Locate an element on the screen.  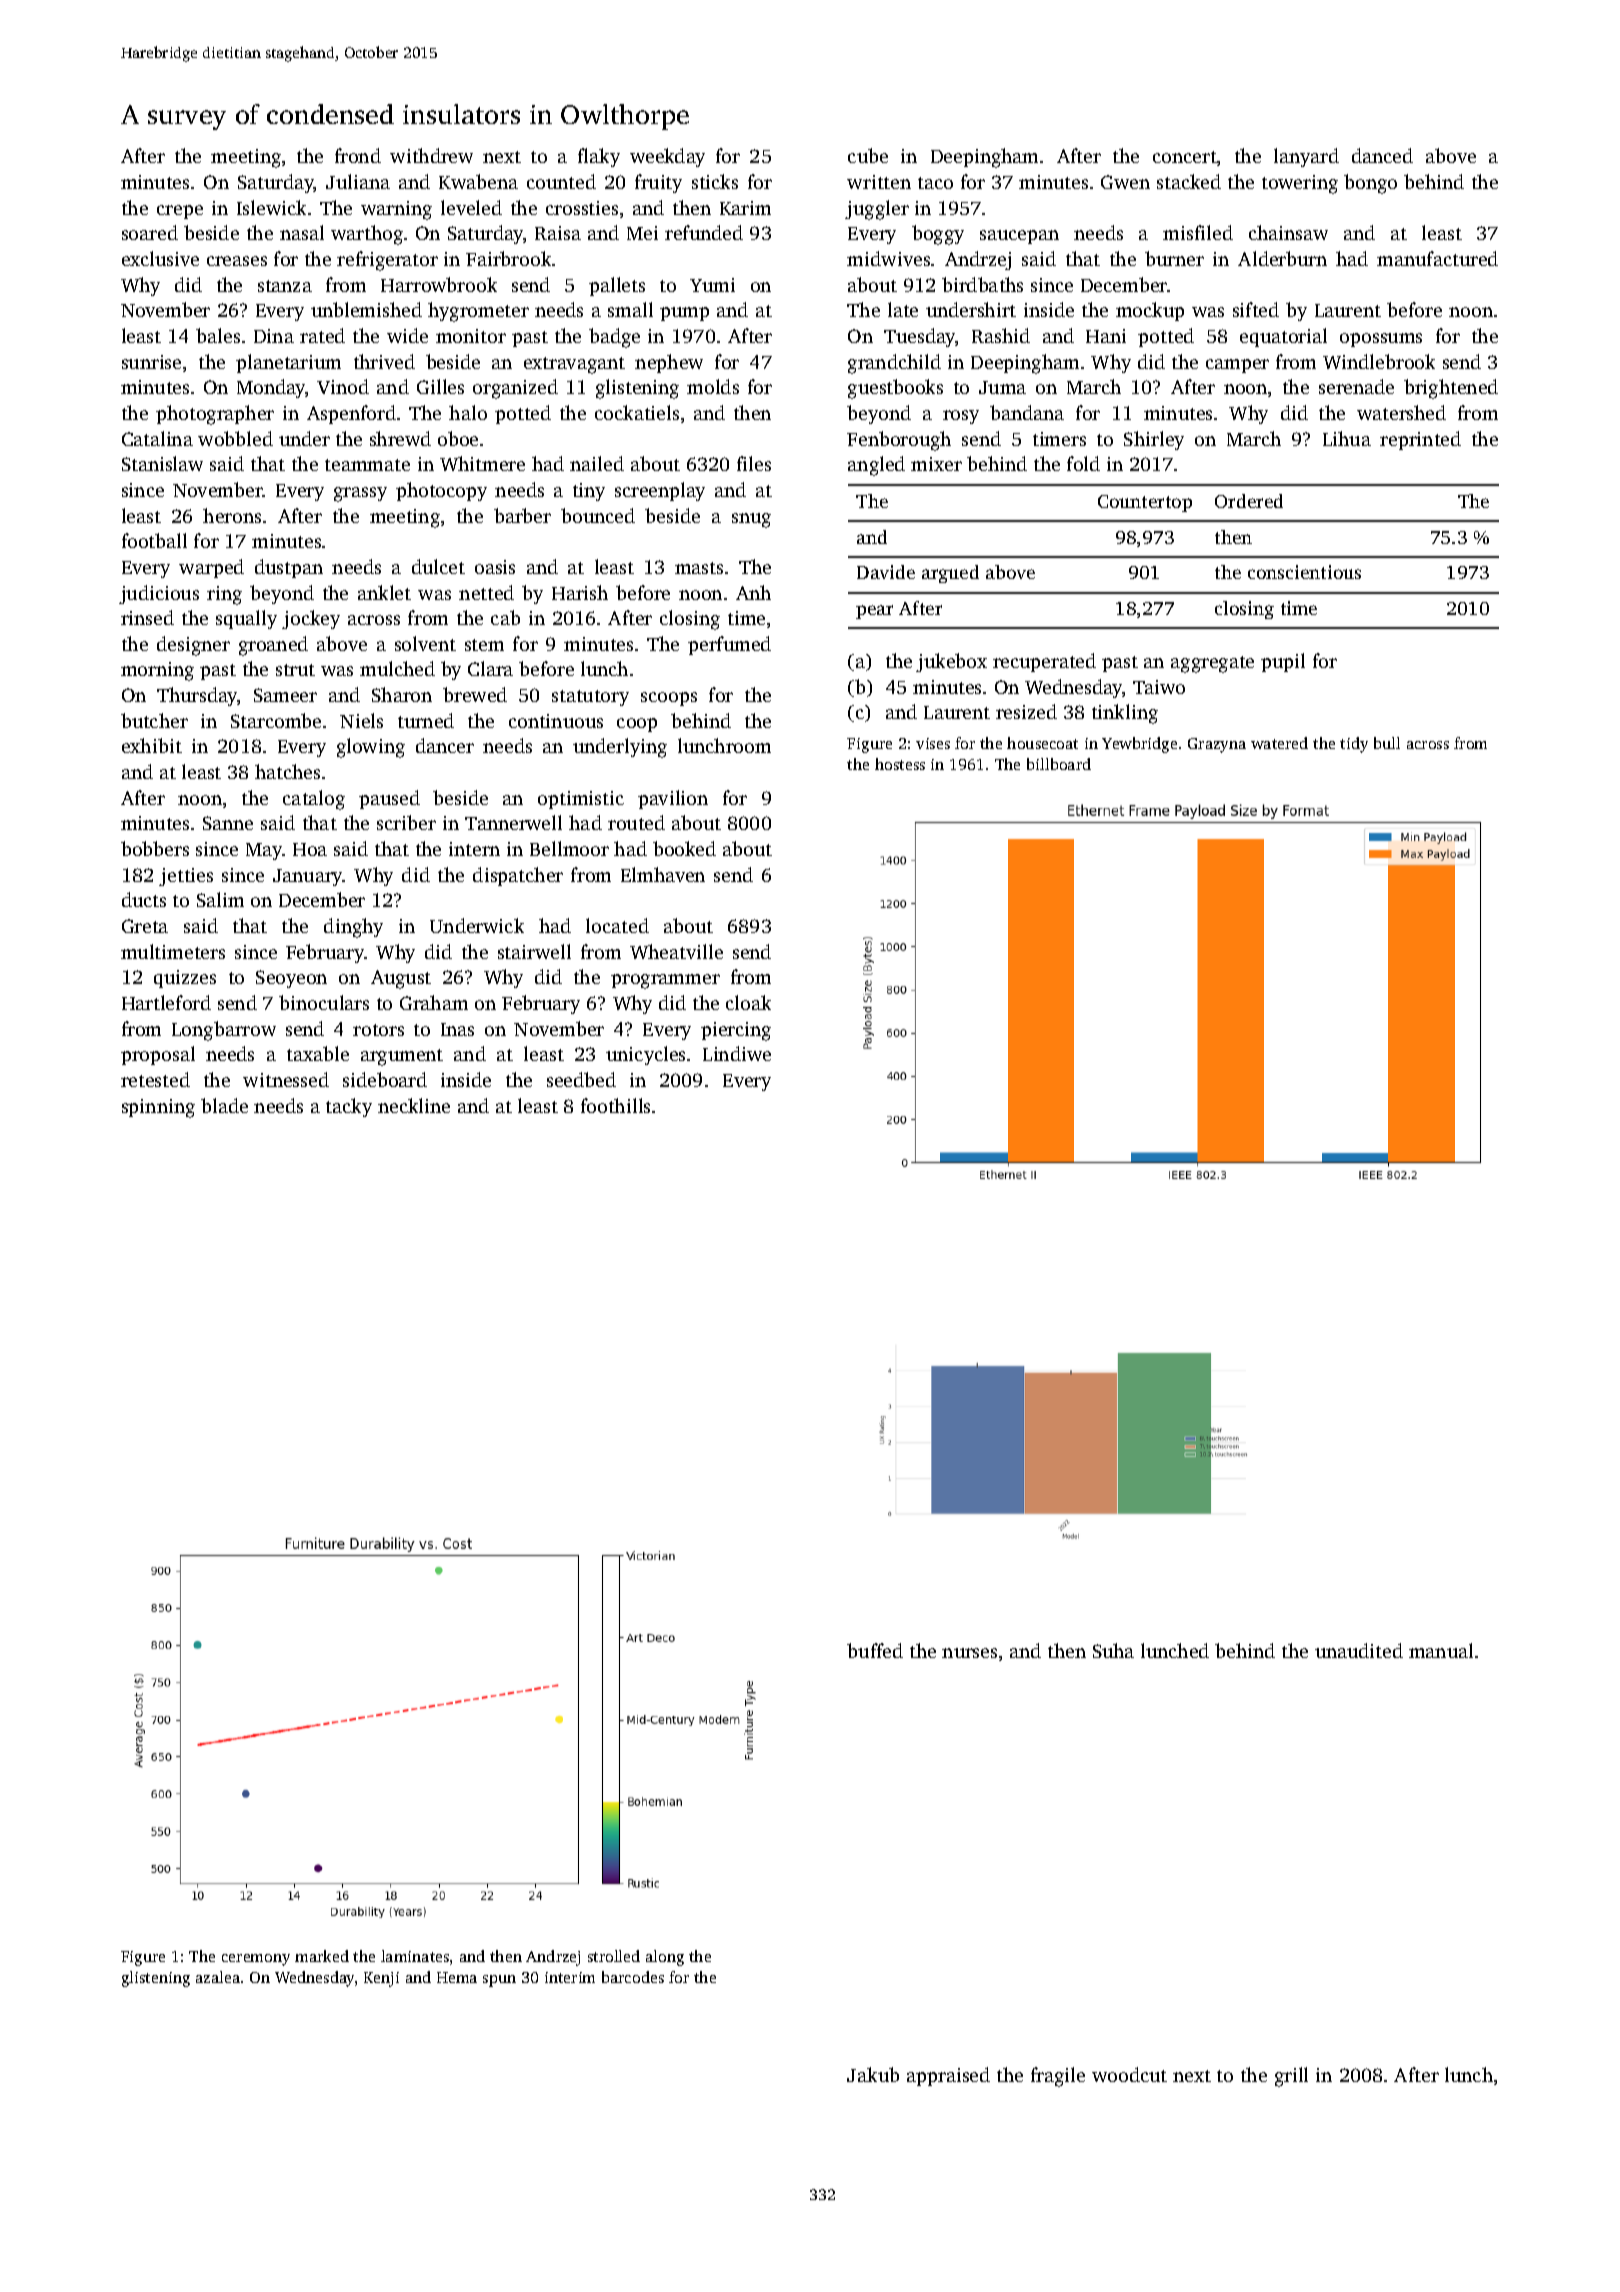
hygrometer is located at coordinates (478, 312).
